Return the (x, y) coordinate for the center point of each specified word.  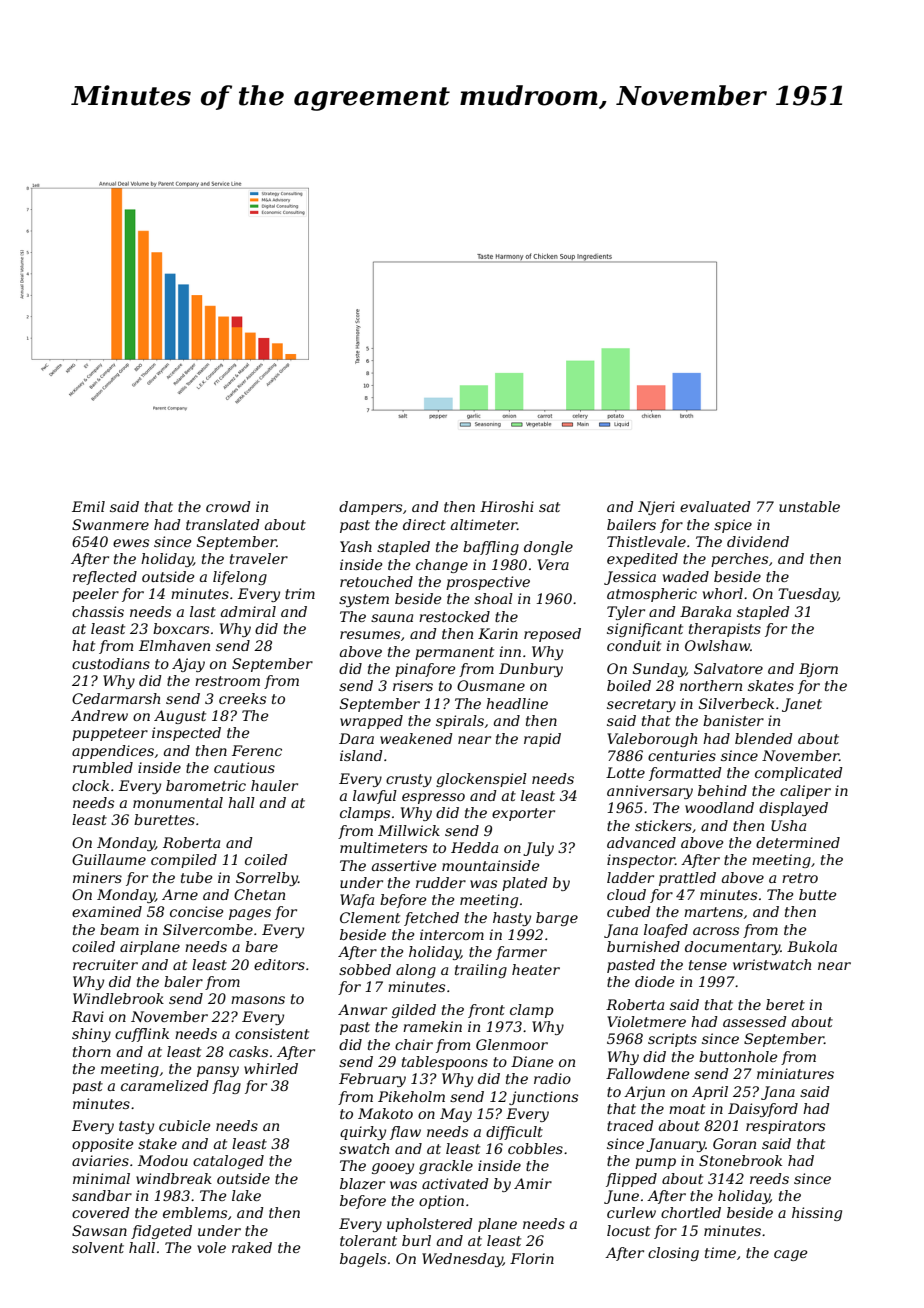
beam (119, 929)
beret (785, 1004)
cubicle (185, 1125)
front (486, 1011)
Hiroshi (507, 506)
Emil (88, 506)
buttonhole (738, 1056)
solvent (98, 1247)
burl (416, 1240)
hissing (817, 1214)
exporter (523, 814)
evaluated (715, 506)
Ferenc (257, 750)
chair (414, 1044)
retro (800, 878)
